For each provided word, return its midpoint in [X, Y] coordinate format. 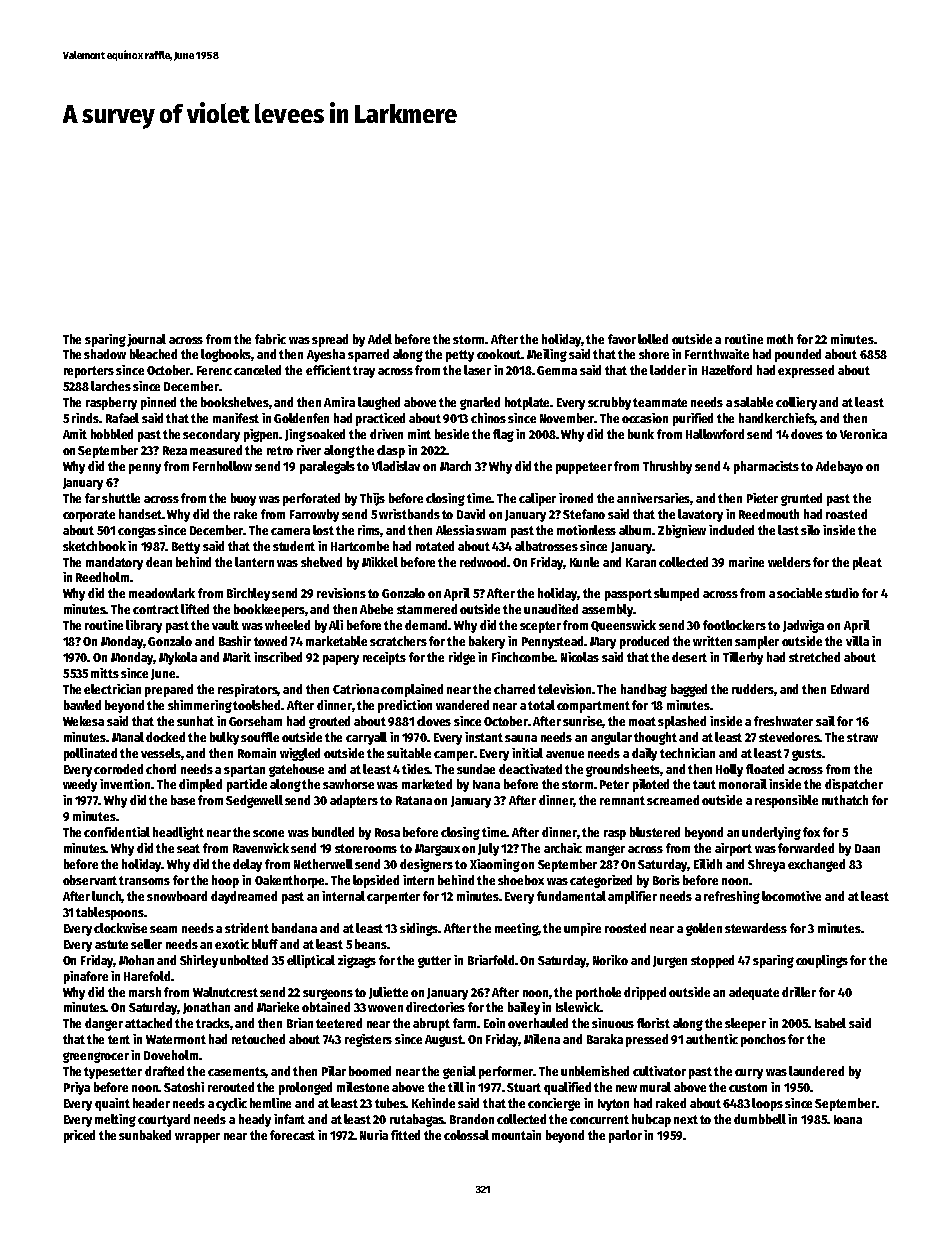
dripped [645, 993]
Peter [614, 784]
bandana [294, 928]
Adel [380, 339]
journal [146, 340]
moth [780, 339]
